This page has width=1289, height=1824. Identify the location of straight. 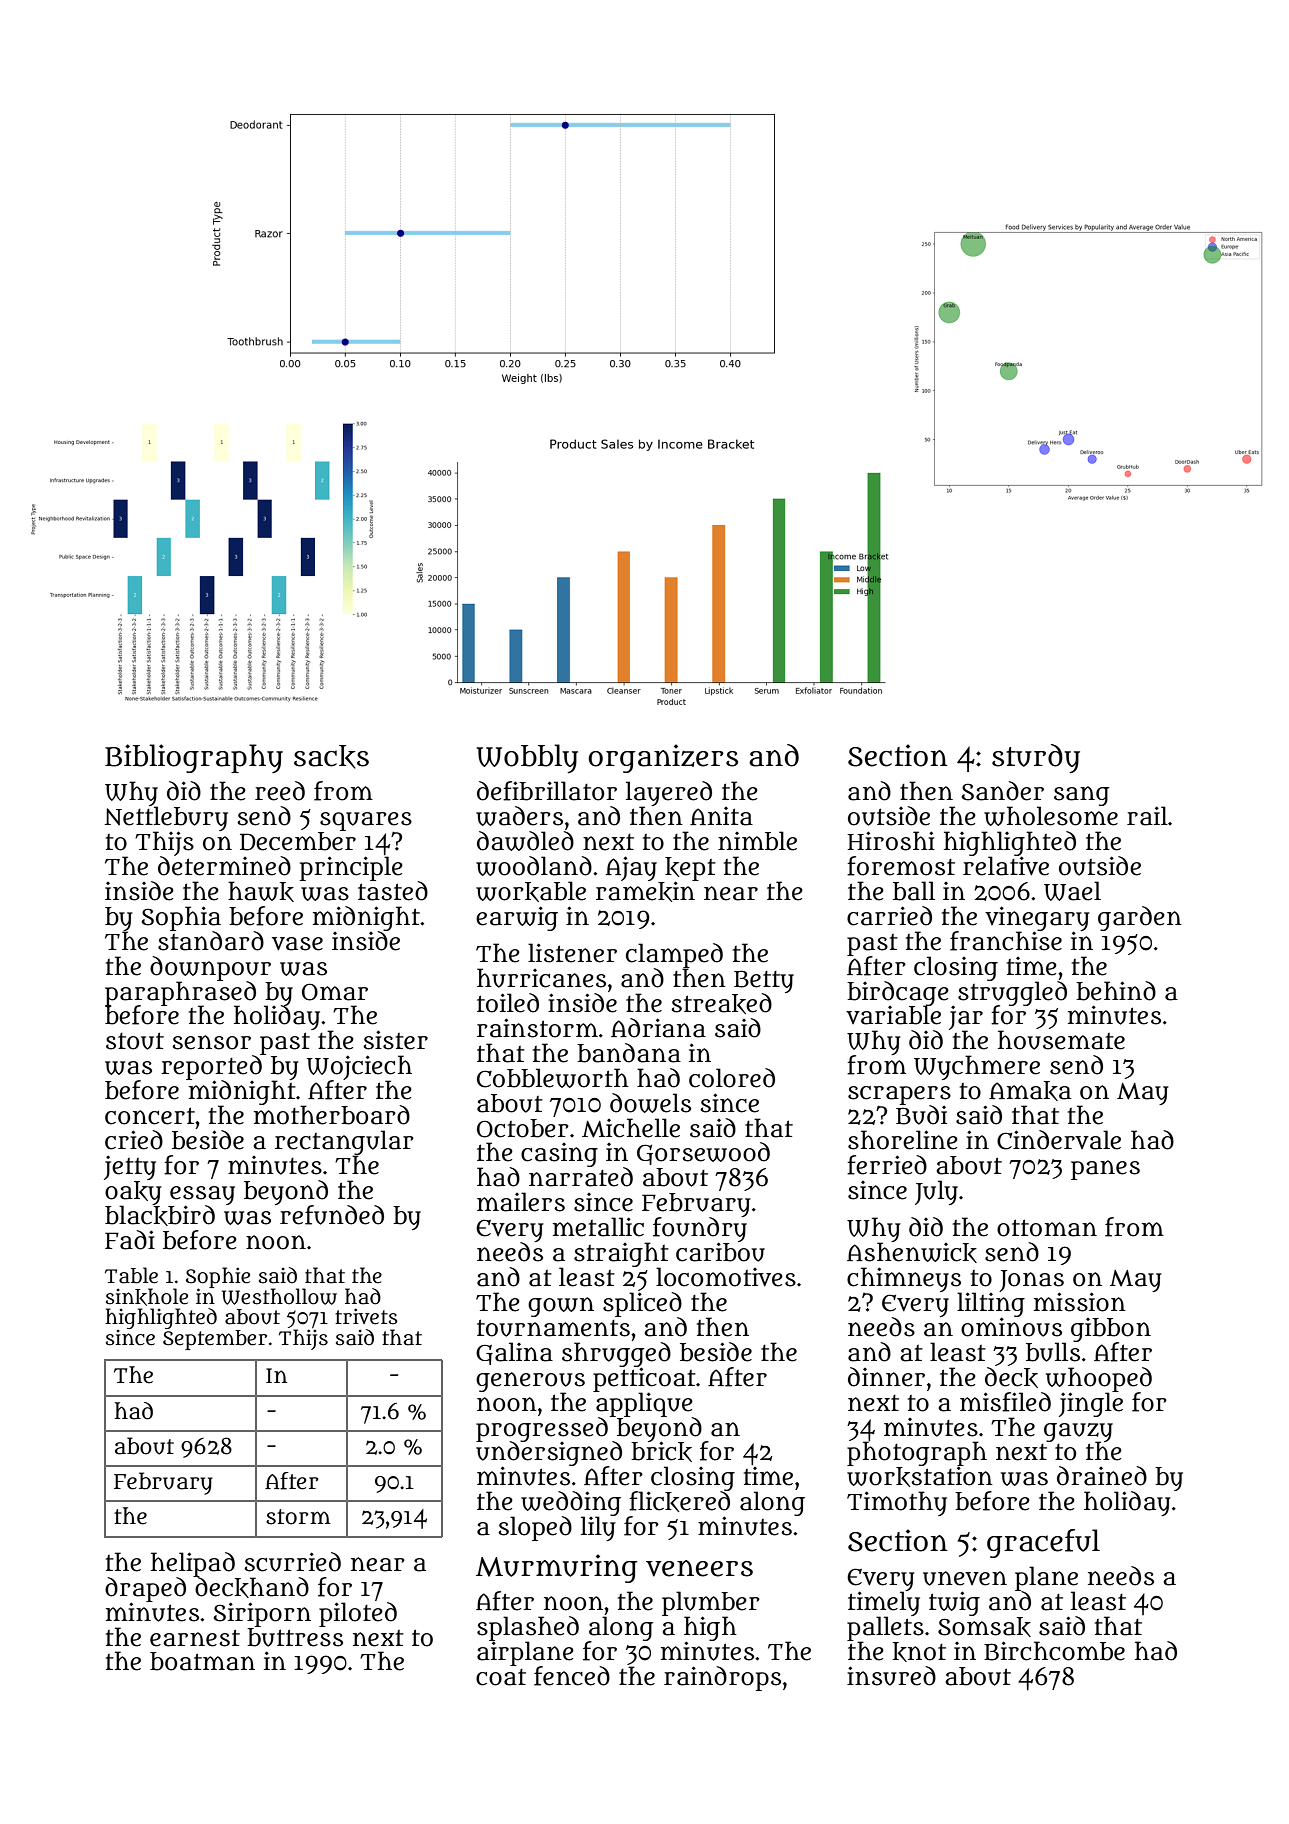
(621, 1255).
